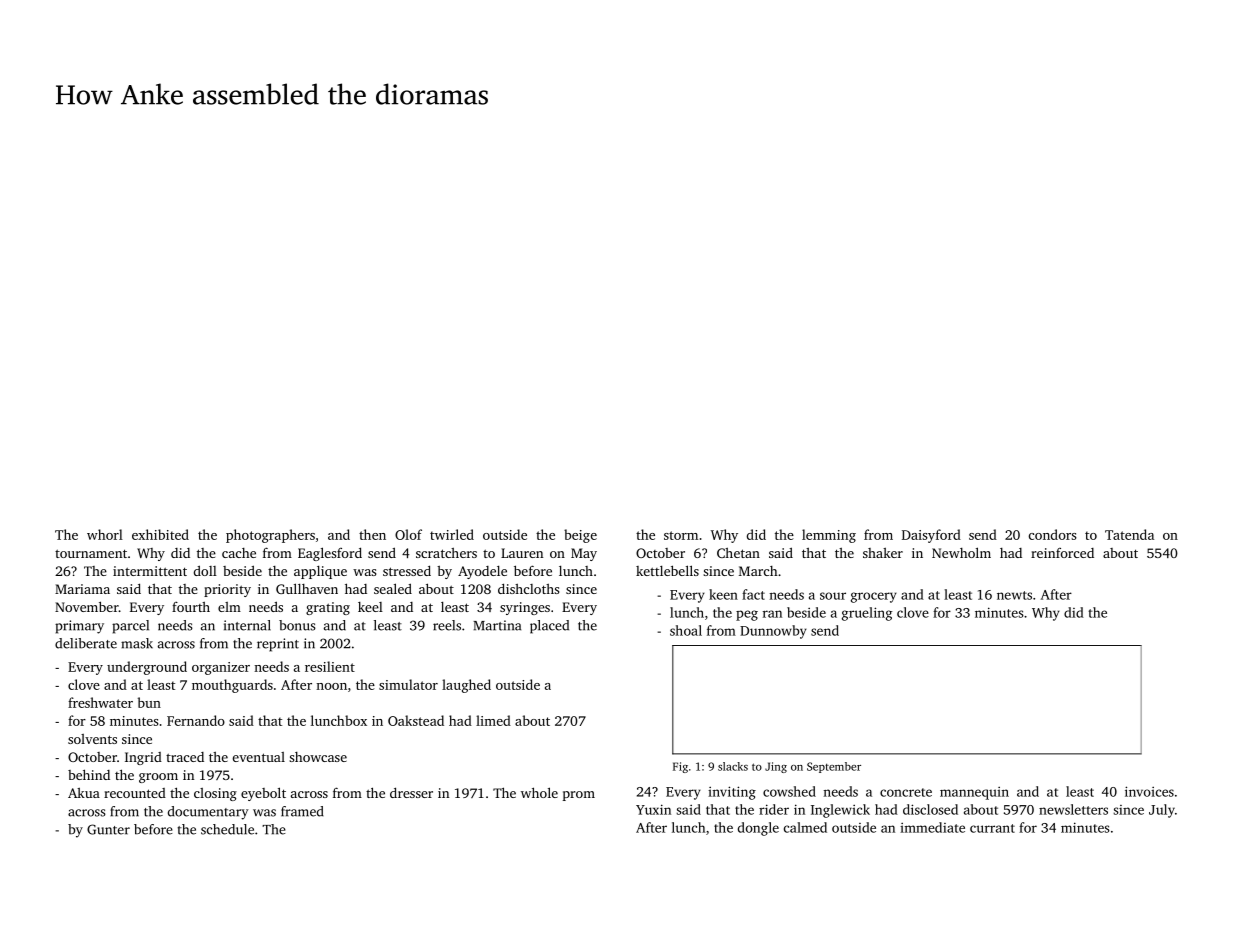 The height and width of the screenshot is (952, 1233). What do you see at coordinates (686, 630) in the screenshot?
I see `shoal` at bounding box center [686, 630].
